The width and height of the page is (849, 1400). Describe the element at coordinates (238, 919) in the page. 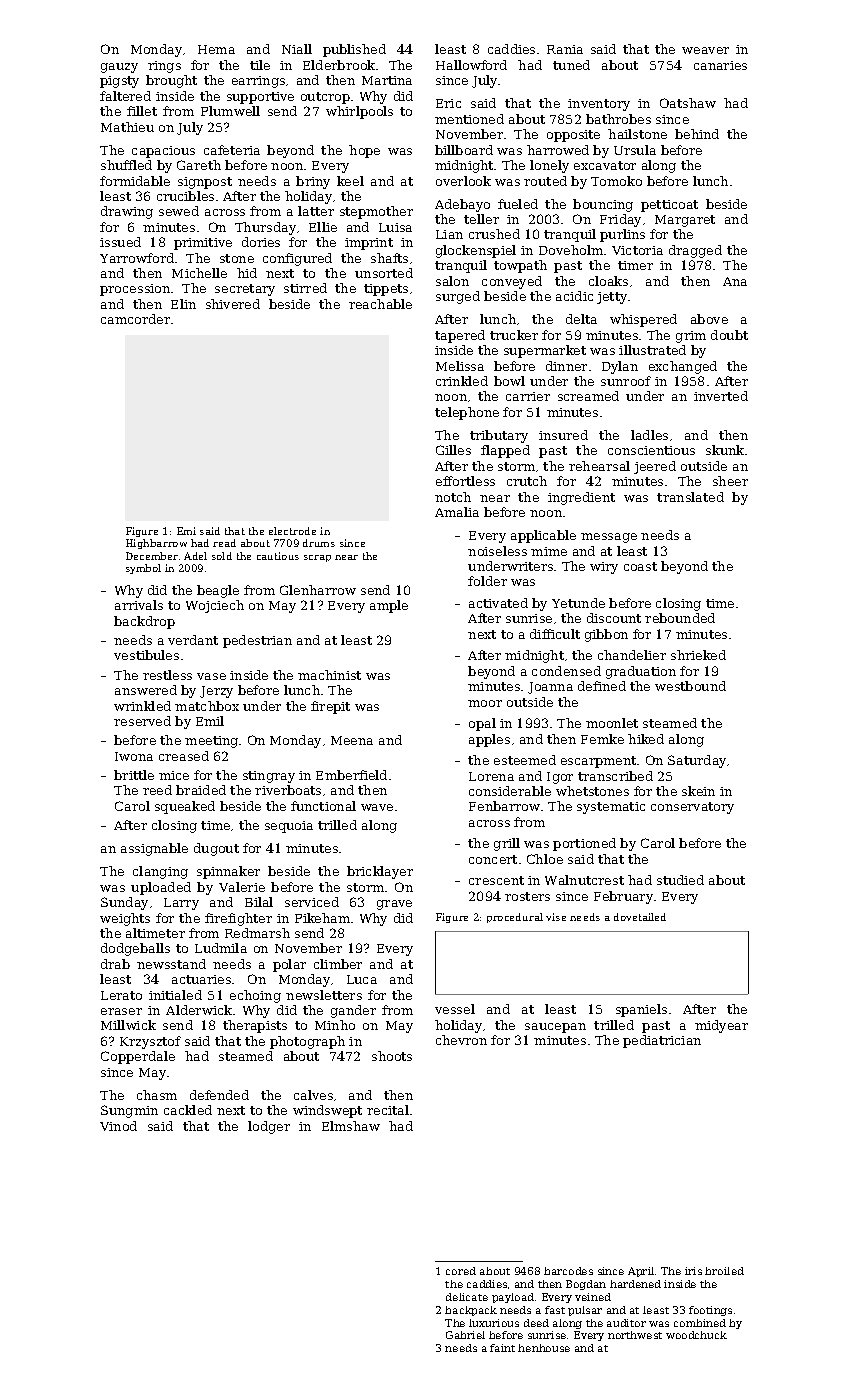

I see `firefighter` at that location.
